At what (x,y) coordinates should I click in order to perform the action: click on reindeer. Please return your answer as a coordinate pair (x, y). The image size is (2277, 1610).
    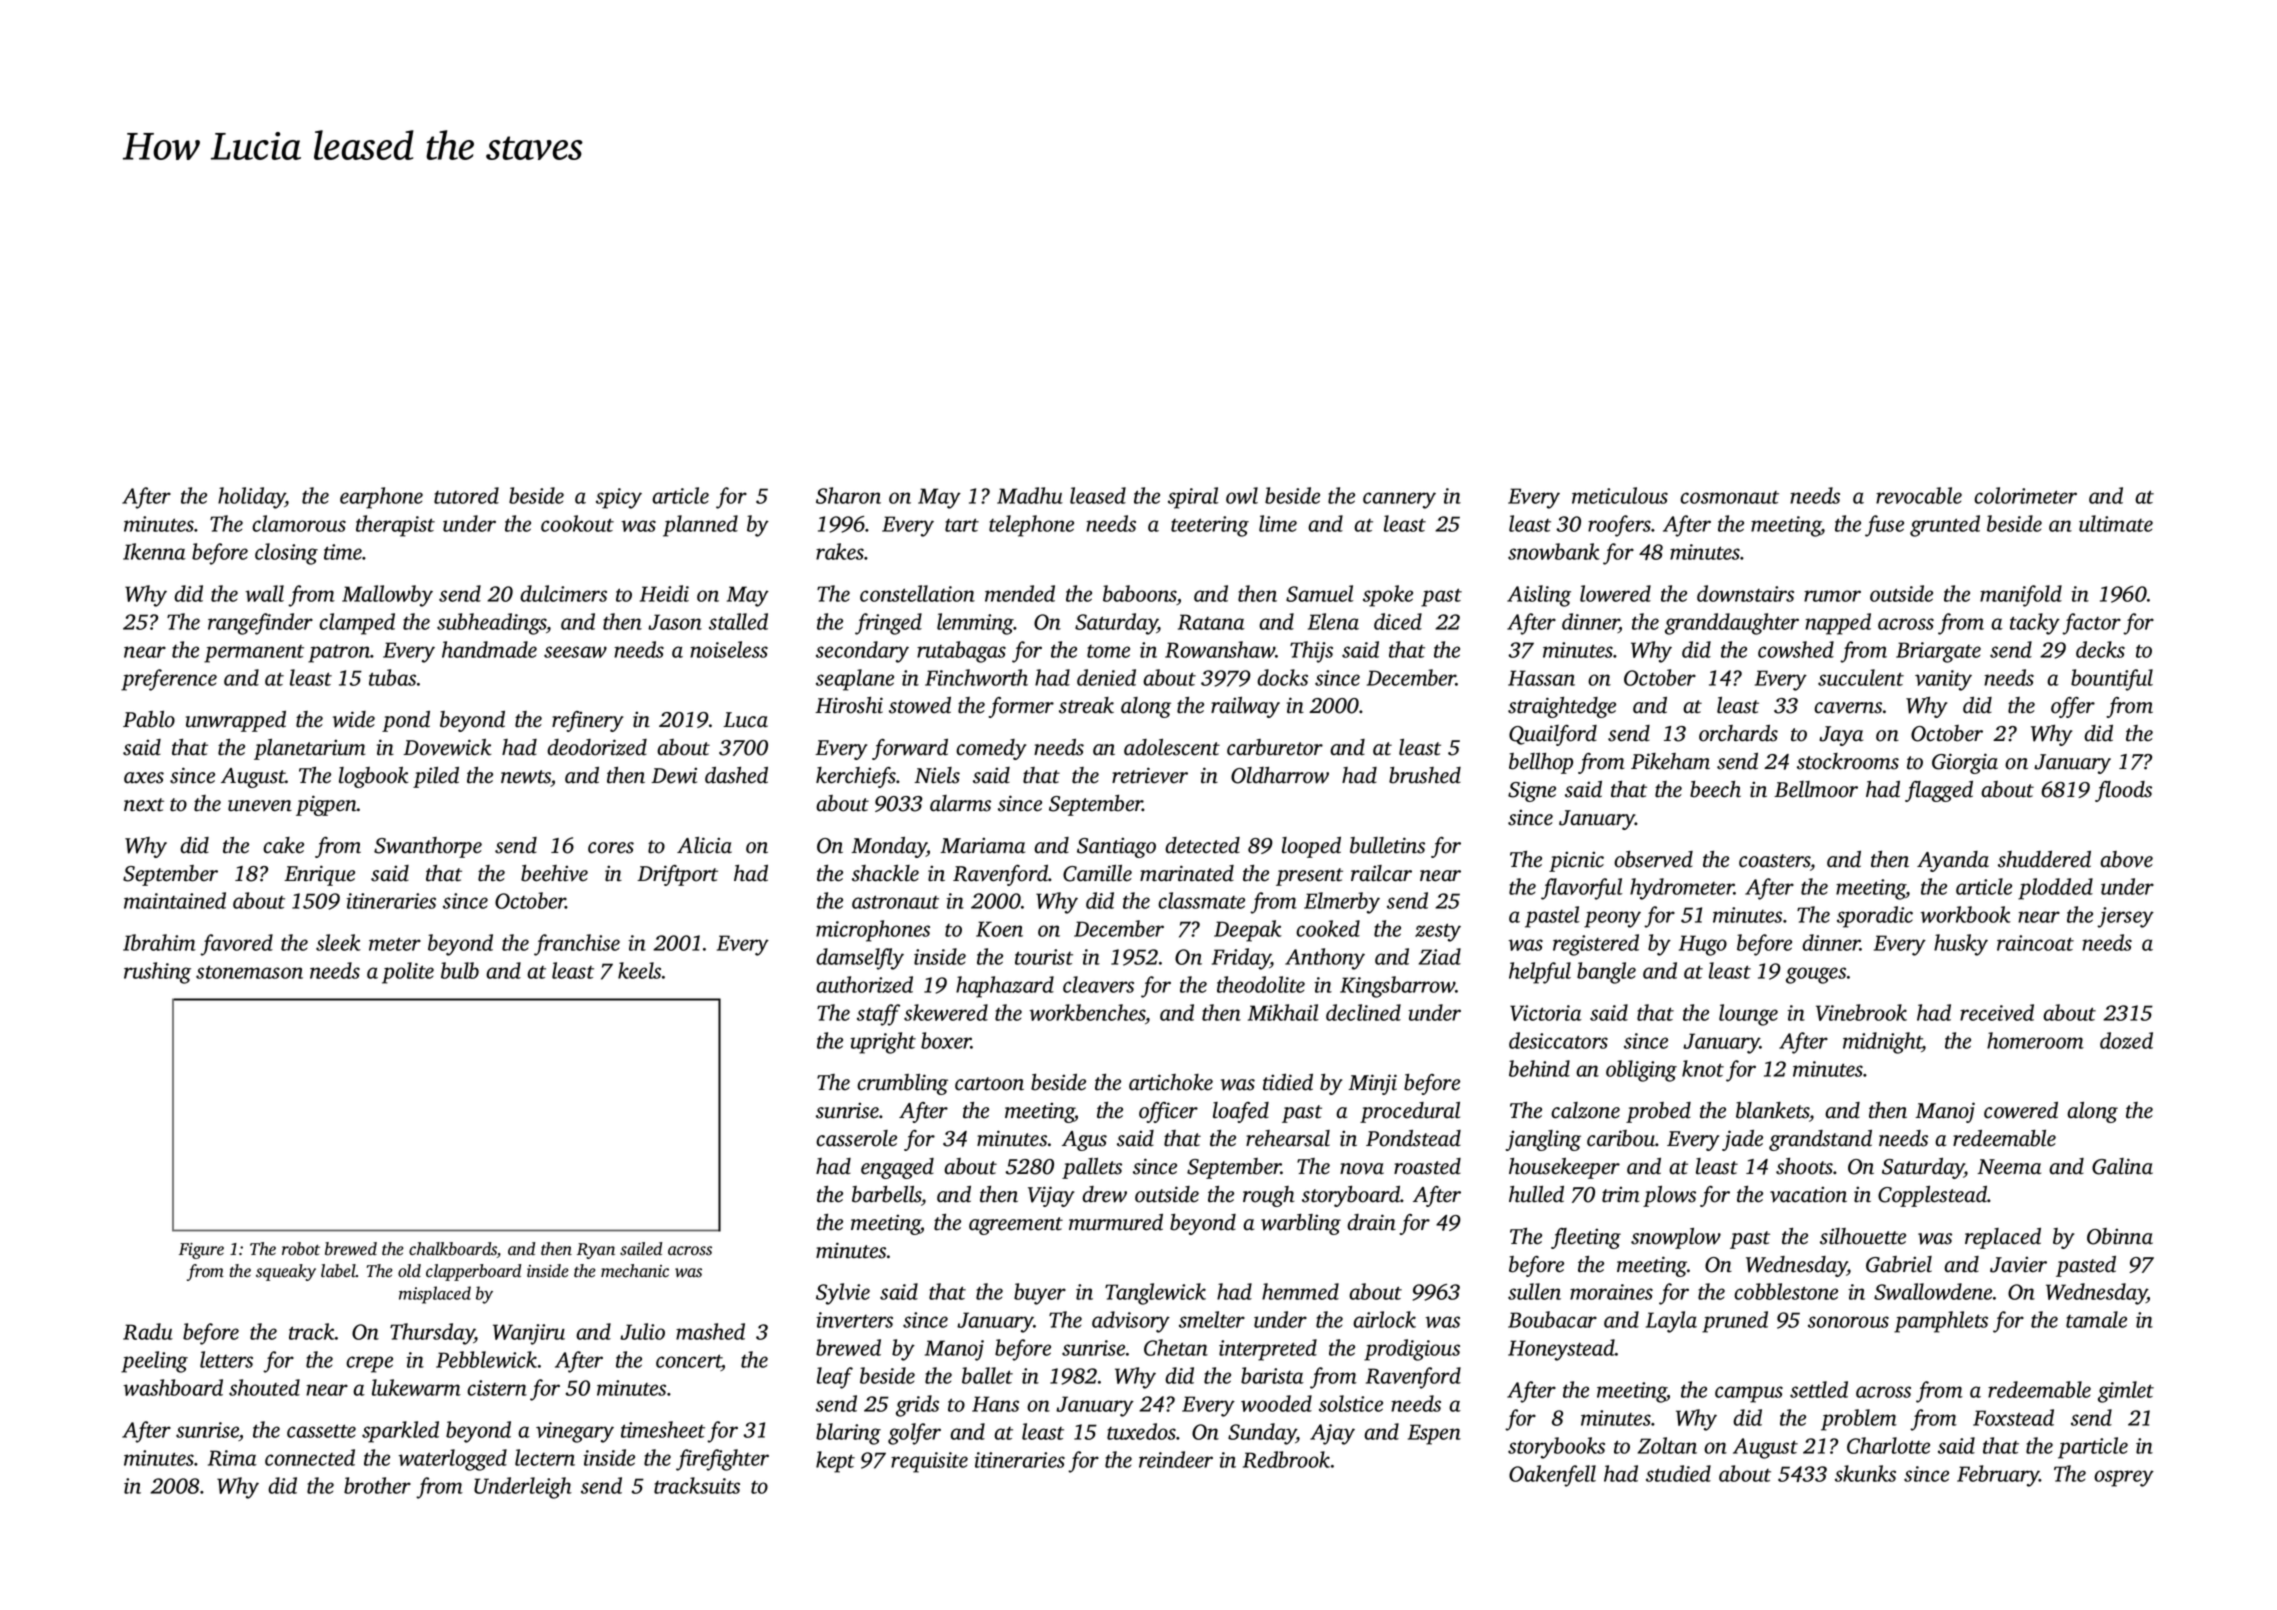
    Looking at the image, I should click on (1176, 1459).
